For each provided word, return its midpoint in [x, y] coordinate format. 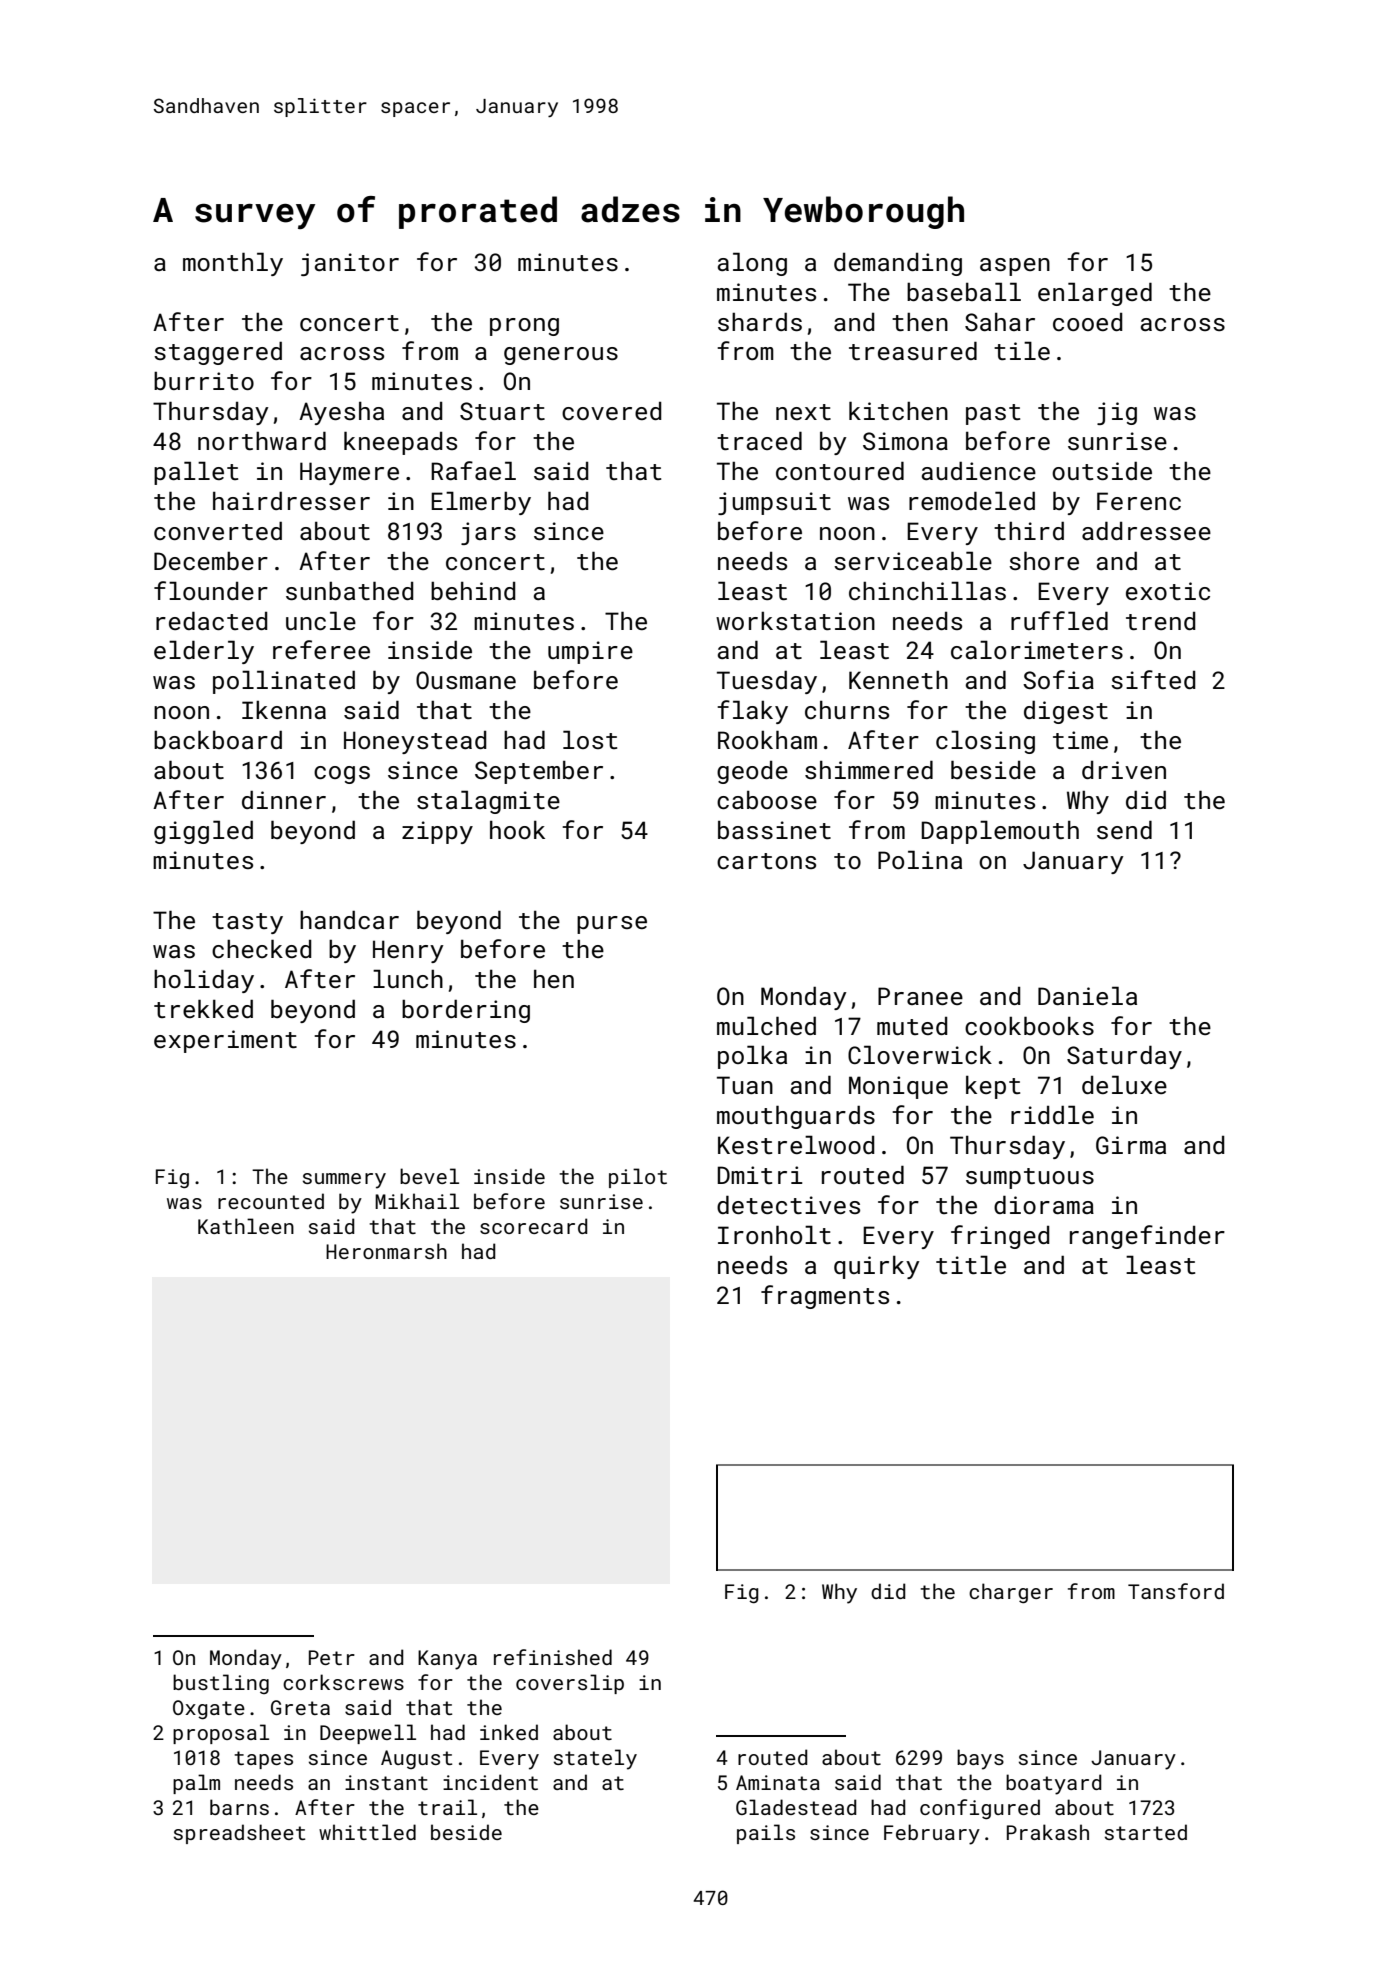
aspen [1015, 267]
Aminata [778, 1782]
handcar [349, 919]
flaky [752, 712]
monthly [233, 264]
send [1124, 829]
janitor [350, 264]
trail [447, 1807]
